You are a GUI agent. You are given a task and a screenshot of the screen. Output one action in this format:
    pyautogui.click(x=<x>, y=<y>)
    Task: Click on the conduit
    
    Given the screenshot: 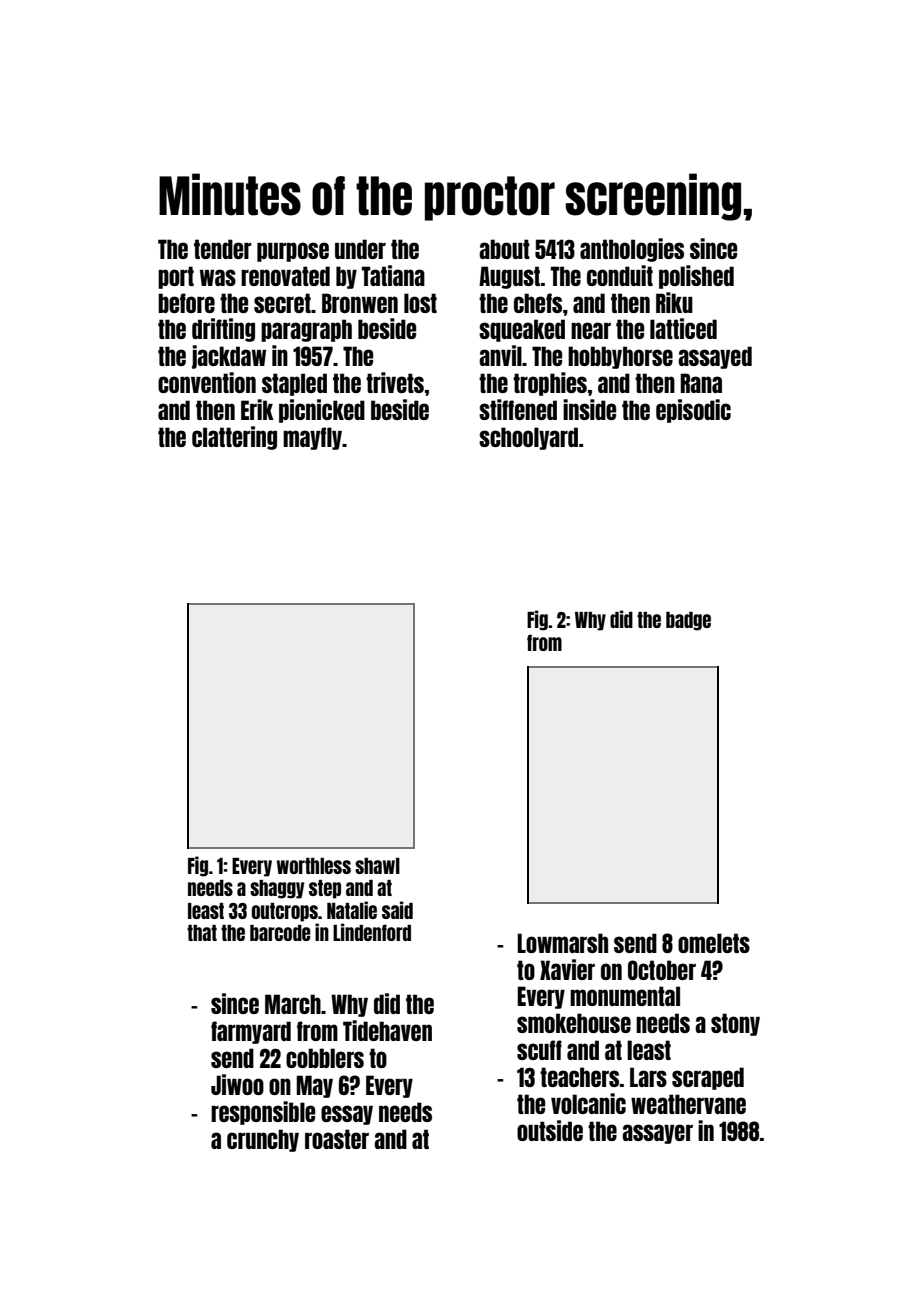 What is the action you would take?
    pyautogui.click(x=620, y=275)
